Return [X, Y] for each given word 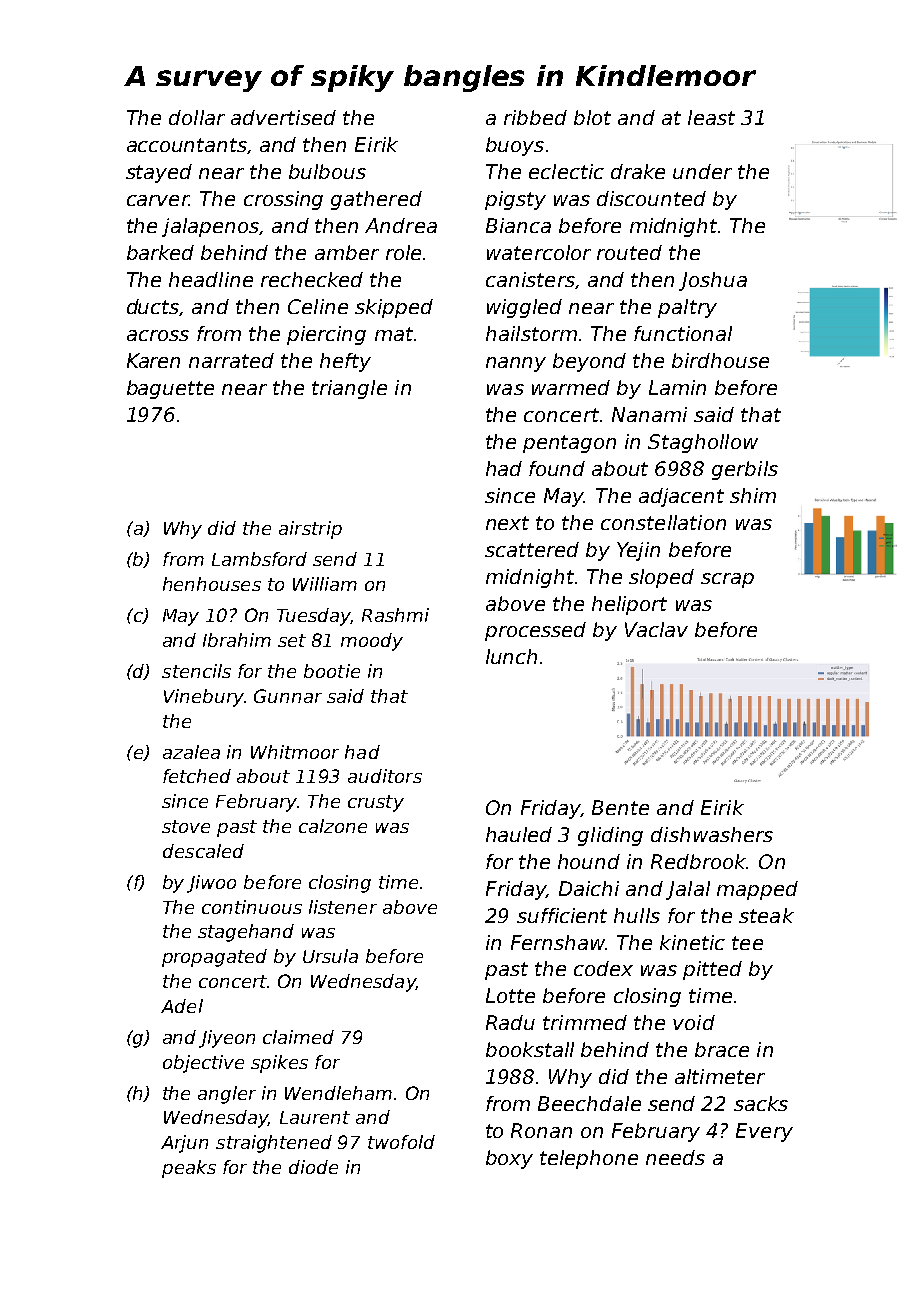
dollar [197, 117]
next [507, 523]
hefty [345, 362]
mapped [757, 890]
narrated [231, 360]
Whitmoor [295, 752]
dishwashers [712, 834]
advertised [283, 117]
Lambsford [259, 559]
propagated [214, 958]
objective [203, 1064]
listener [343, 907]
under [702, 171]
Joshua [713, 281]
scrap [727, 580]
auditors [385, 776]
